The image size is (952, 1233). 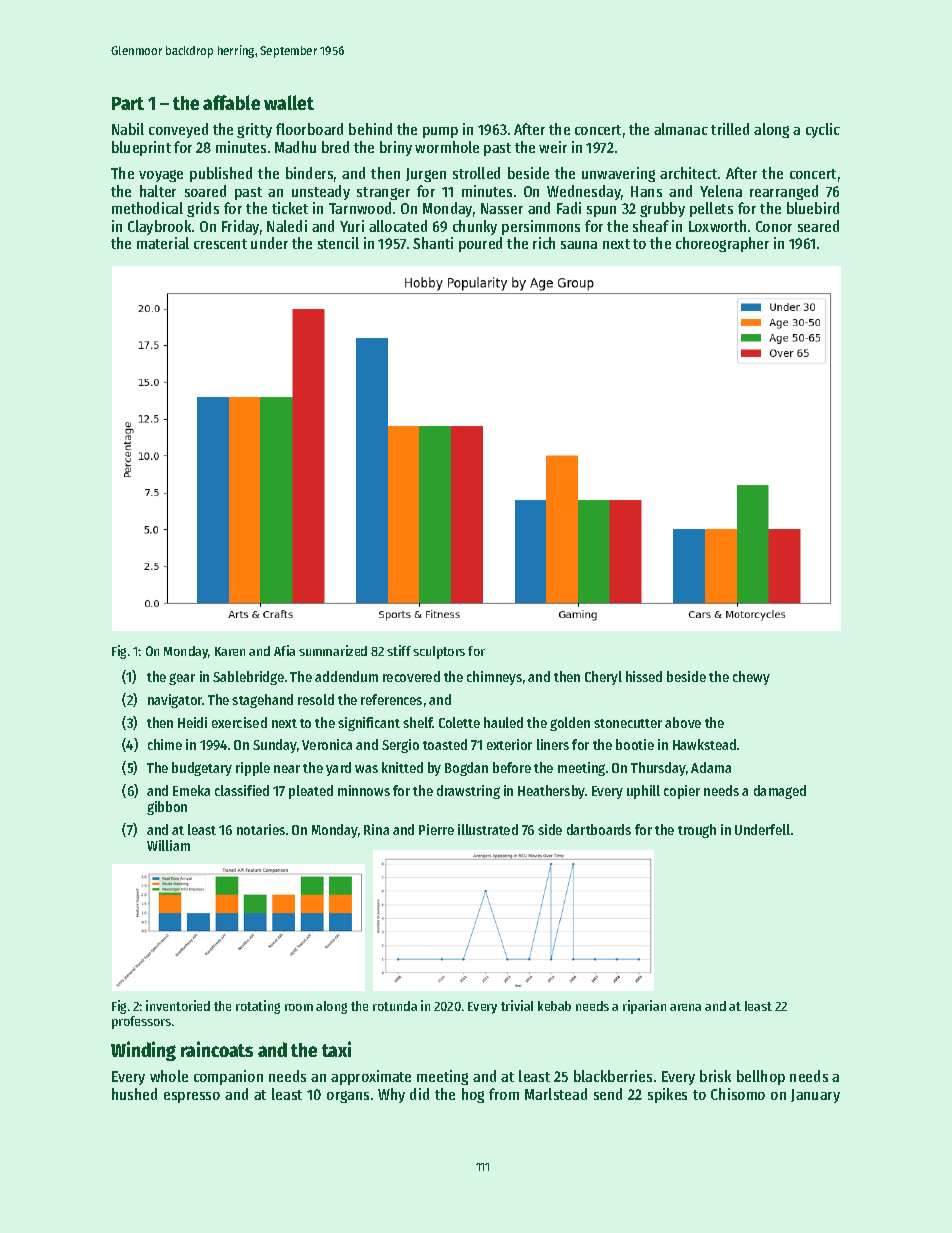 I want to click on stiff, so click(x=399, y=650).
